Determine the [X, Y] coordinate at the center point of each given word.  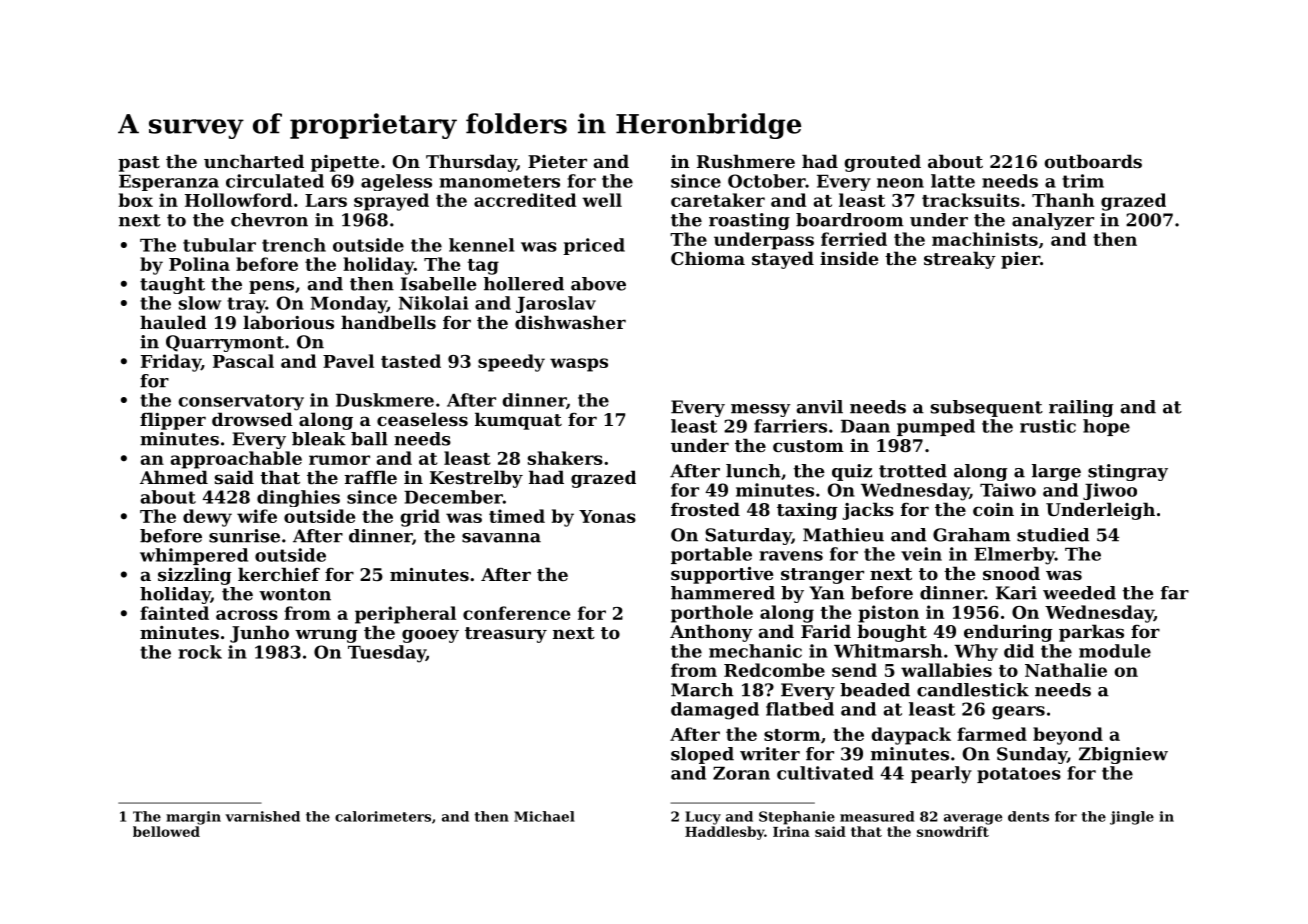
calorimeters [383, 816]
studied [1053, 535]
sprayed [391, 202]
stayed [783, 260]
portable [711, 555]
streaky [960, 260]
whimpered [194, 556]
